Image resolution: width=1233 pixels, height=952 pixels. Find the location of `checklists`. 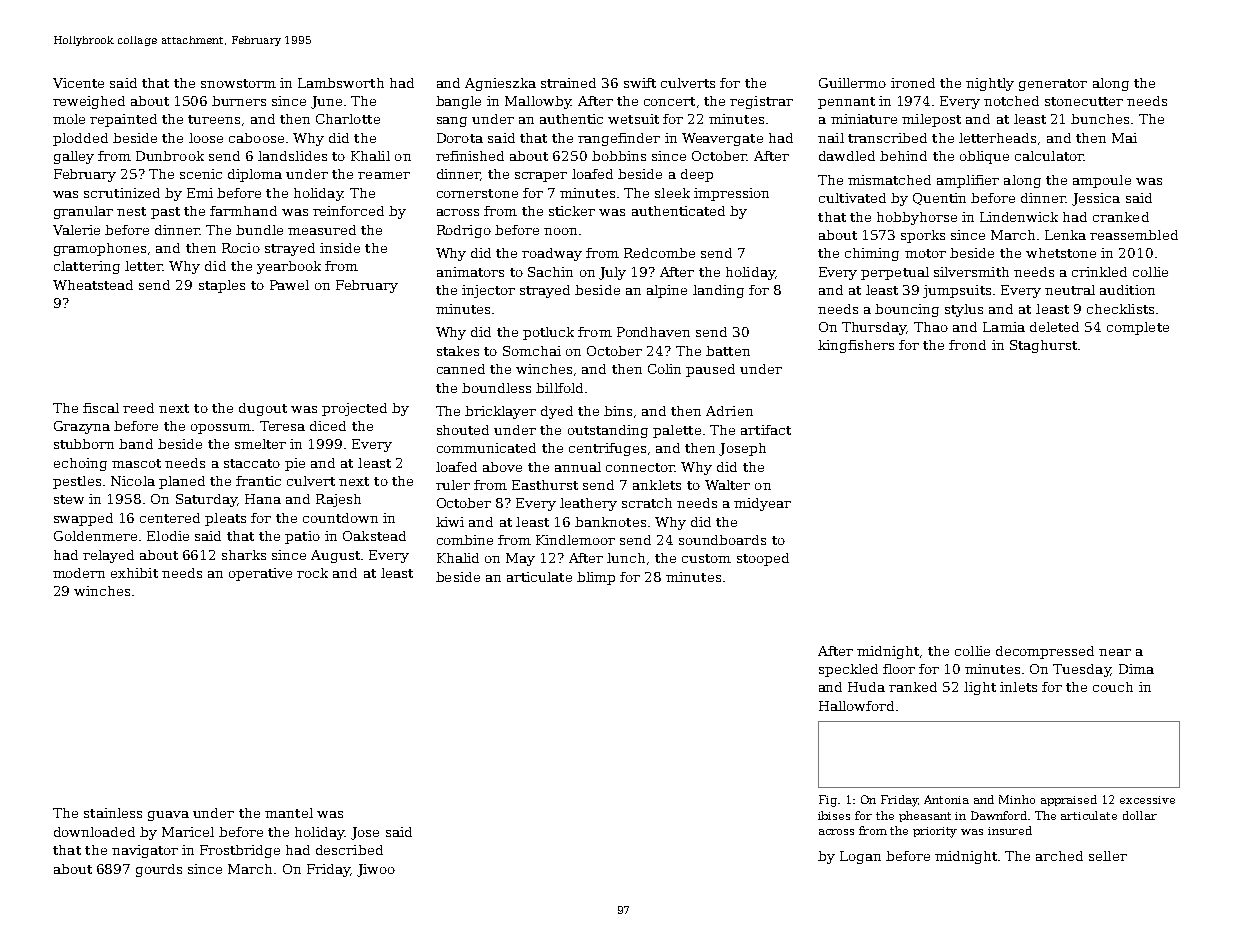

checklists is located at coordinates (1120, 309).
